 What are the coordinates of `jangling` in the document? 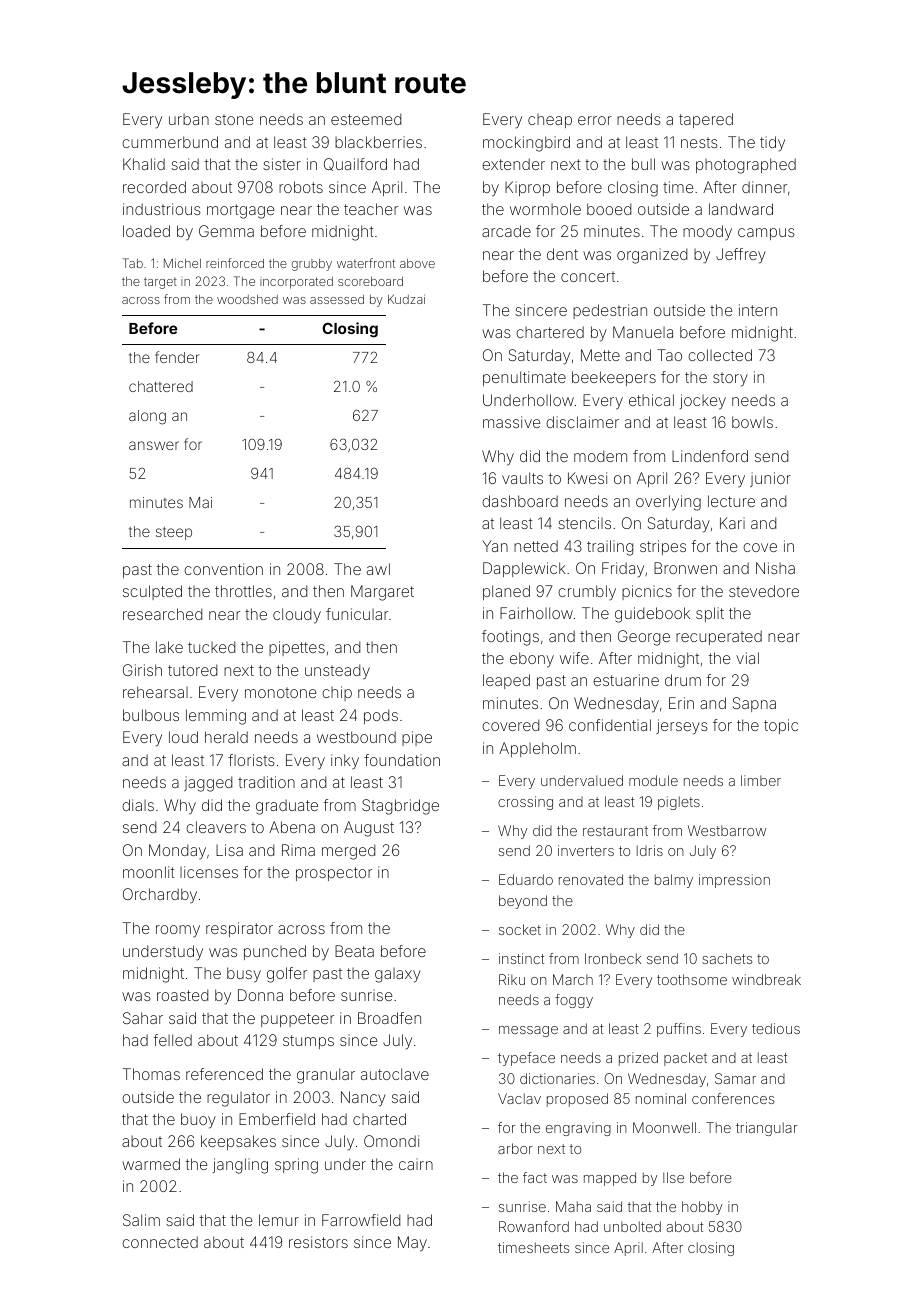 It's located at (240, 1166).
